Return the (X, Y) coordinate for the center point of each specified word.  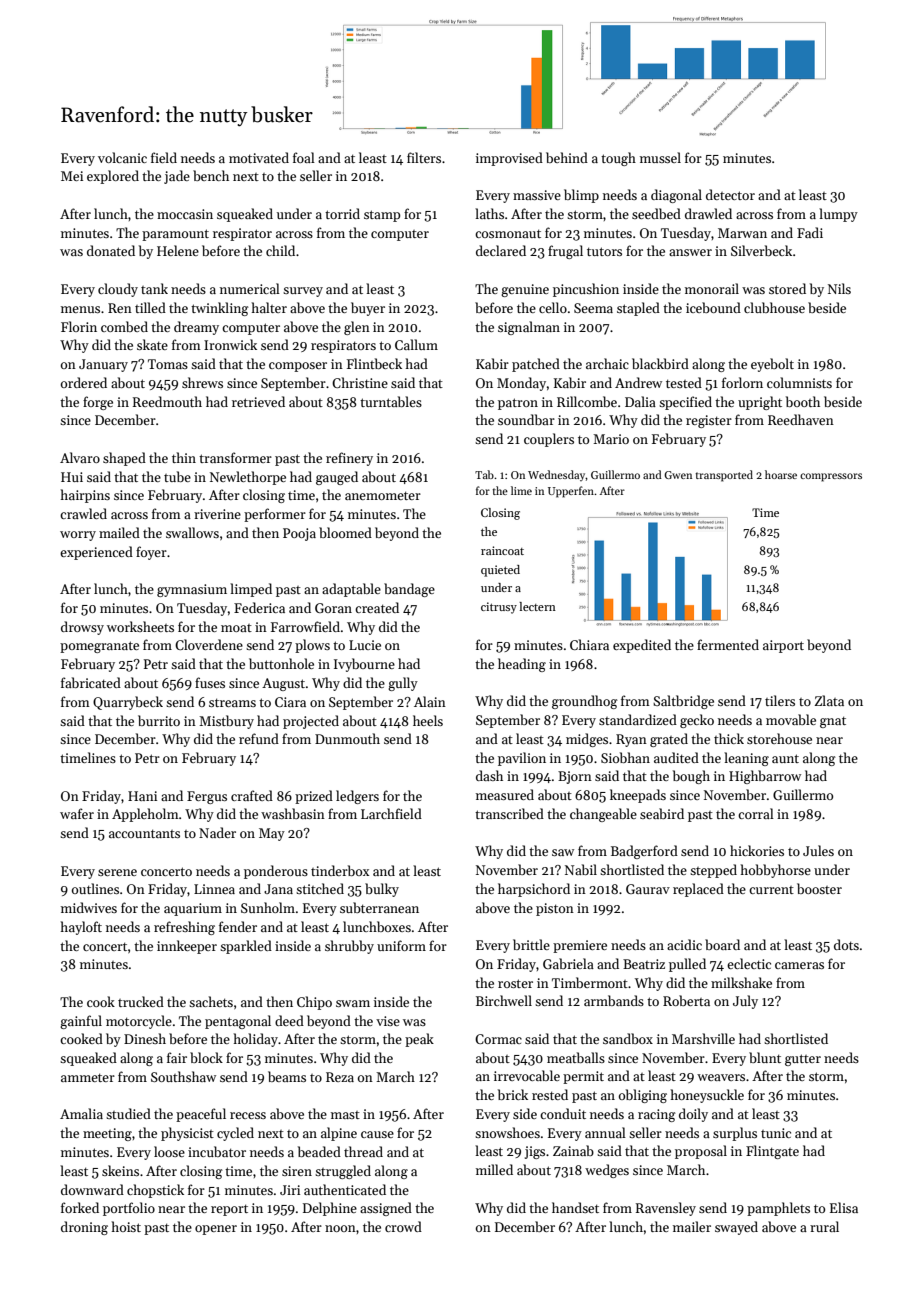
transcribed (509, 813)
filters (424, 157)
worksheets (140, 626)
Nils (839, 288)
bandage (409, 590)
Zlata (829, 700)
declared (501, 250)
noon (340, 1228)
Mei (72, 176)
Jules (818, 850)
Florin (79, 326)
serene (117, 872)
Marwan (742, 233)
